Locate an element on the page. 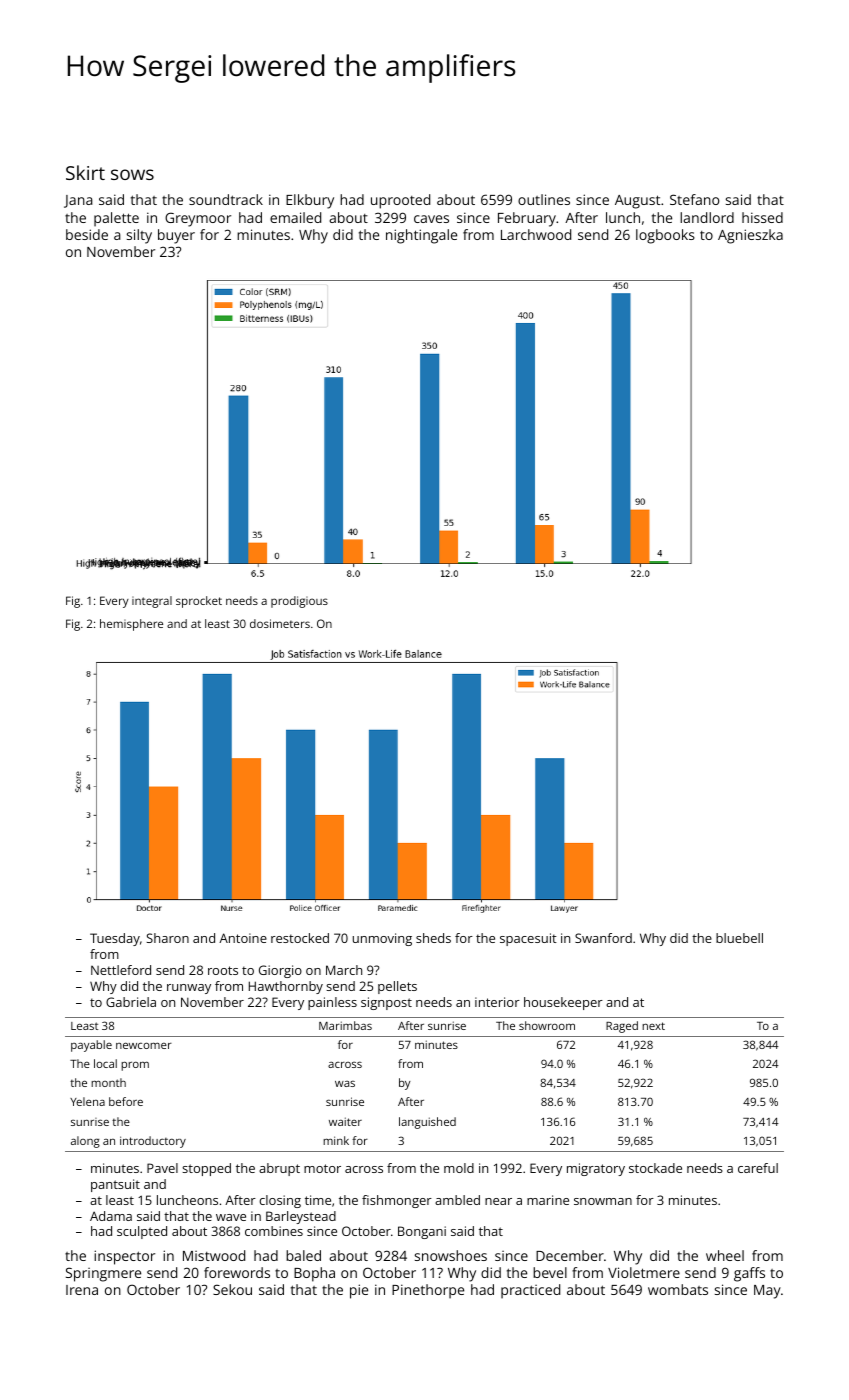 Image resolution: width=849 pixels, height=1400 pixels. sows is located at coordinates (132, 174).
